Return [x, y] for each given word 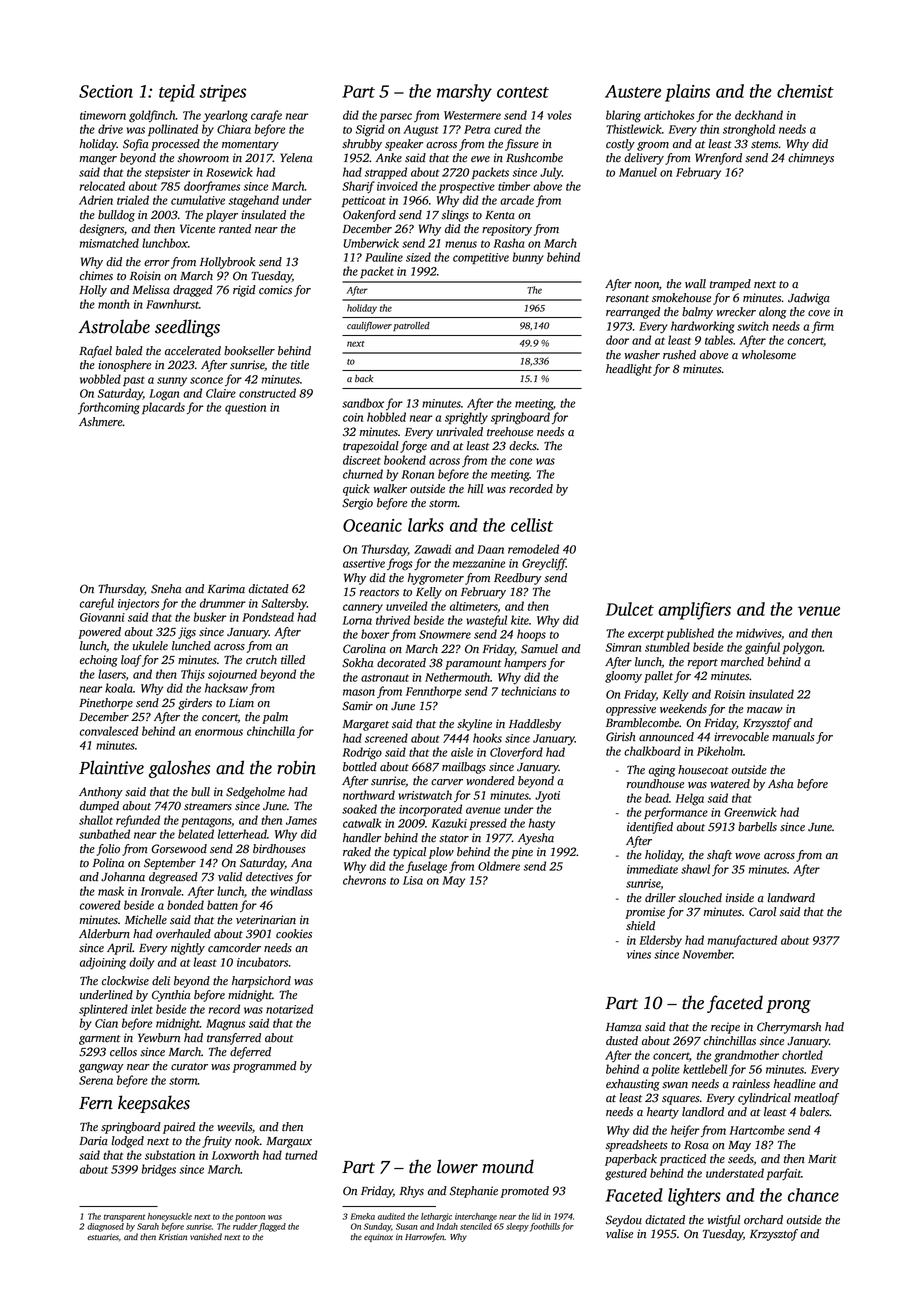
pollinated [173, 130]
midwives [758, 633]
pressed [488, 824]
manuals [793, 736]
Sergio [357, 504]
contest [523, 92]
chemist [805, 91]
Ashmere [101, 422]
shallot [96, 820]
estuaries [103, 1237]
